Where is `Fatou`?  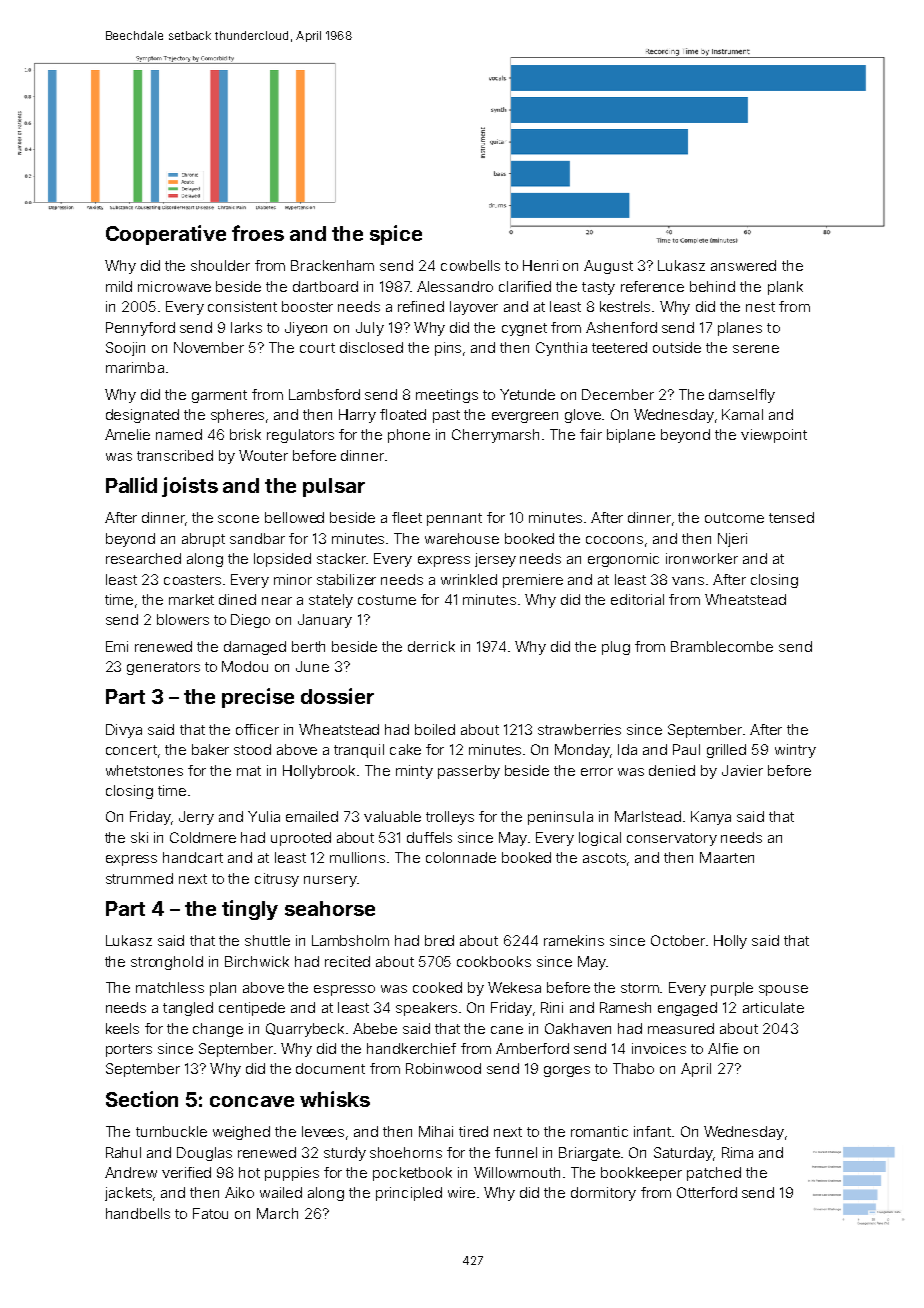 Fatou is located at coordinates (210, 1213).
